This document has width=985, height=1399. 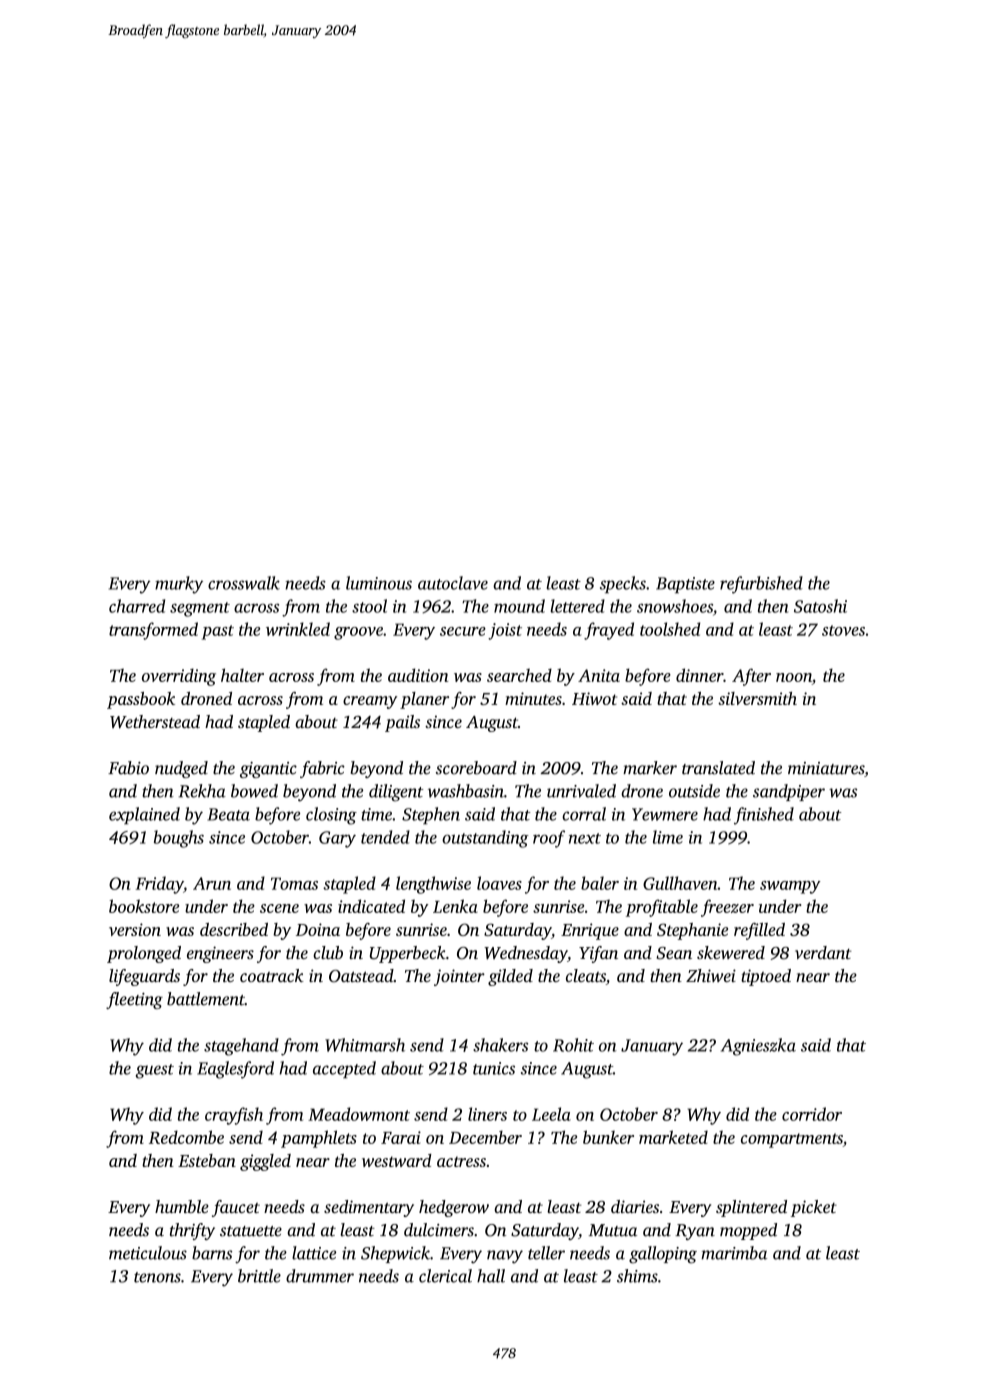 I want to click on Gullhaven, so click(x=680, y=883).
